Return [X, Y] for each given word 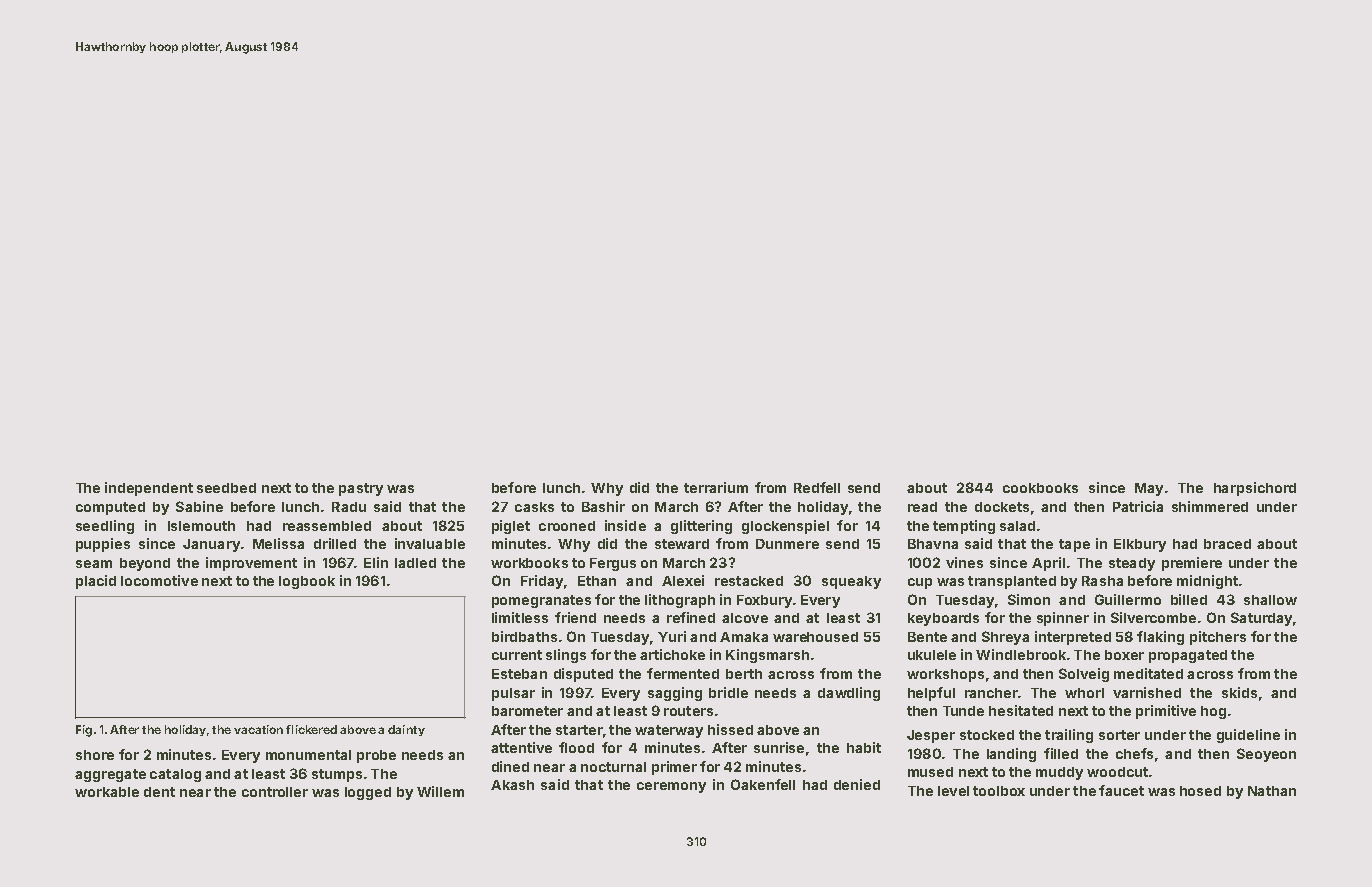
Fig [84, 731]
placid [96, 582]
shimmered [1210, 506]
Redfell [817, 487]
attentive [521, 747]
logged [368, 793]
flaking [1160, 638]
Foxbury [764, 601]
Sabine [199, 506]
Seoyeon [1266, 755]
